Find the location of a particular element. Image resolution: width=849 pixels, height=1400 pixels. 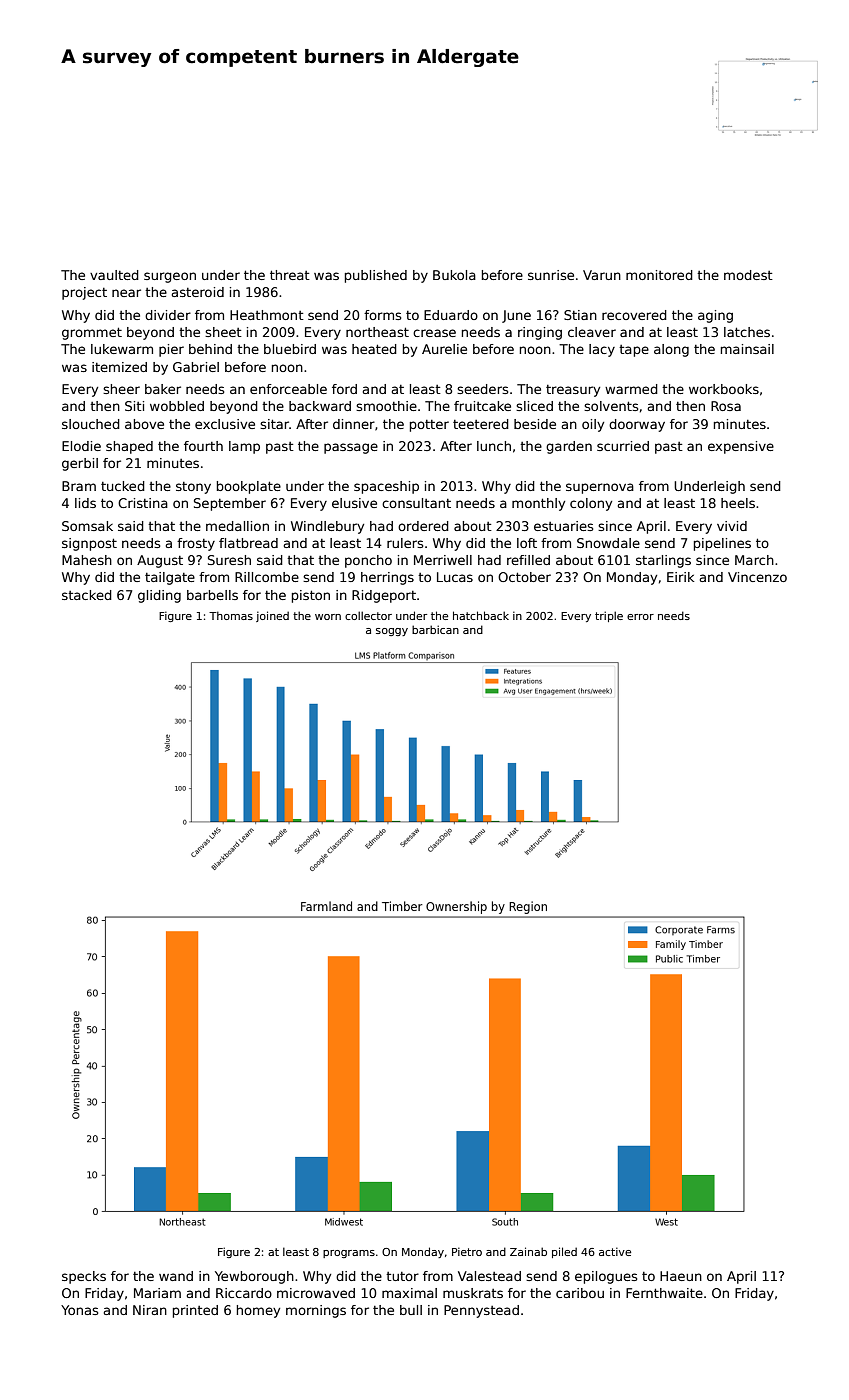

Vincenzo is located at coordinates (757, 577).
